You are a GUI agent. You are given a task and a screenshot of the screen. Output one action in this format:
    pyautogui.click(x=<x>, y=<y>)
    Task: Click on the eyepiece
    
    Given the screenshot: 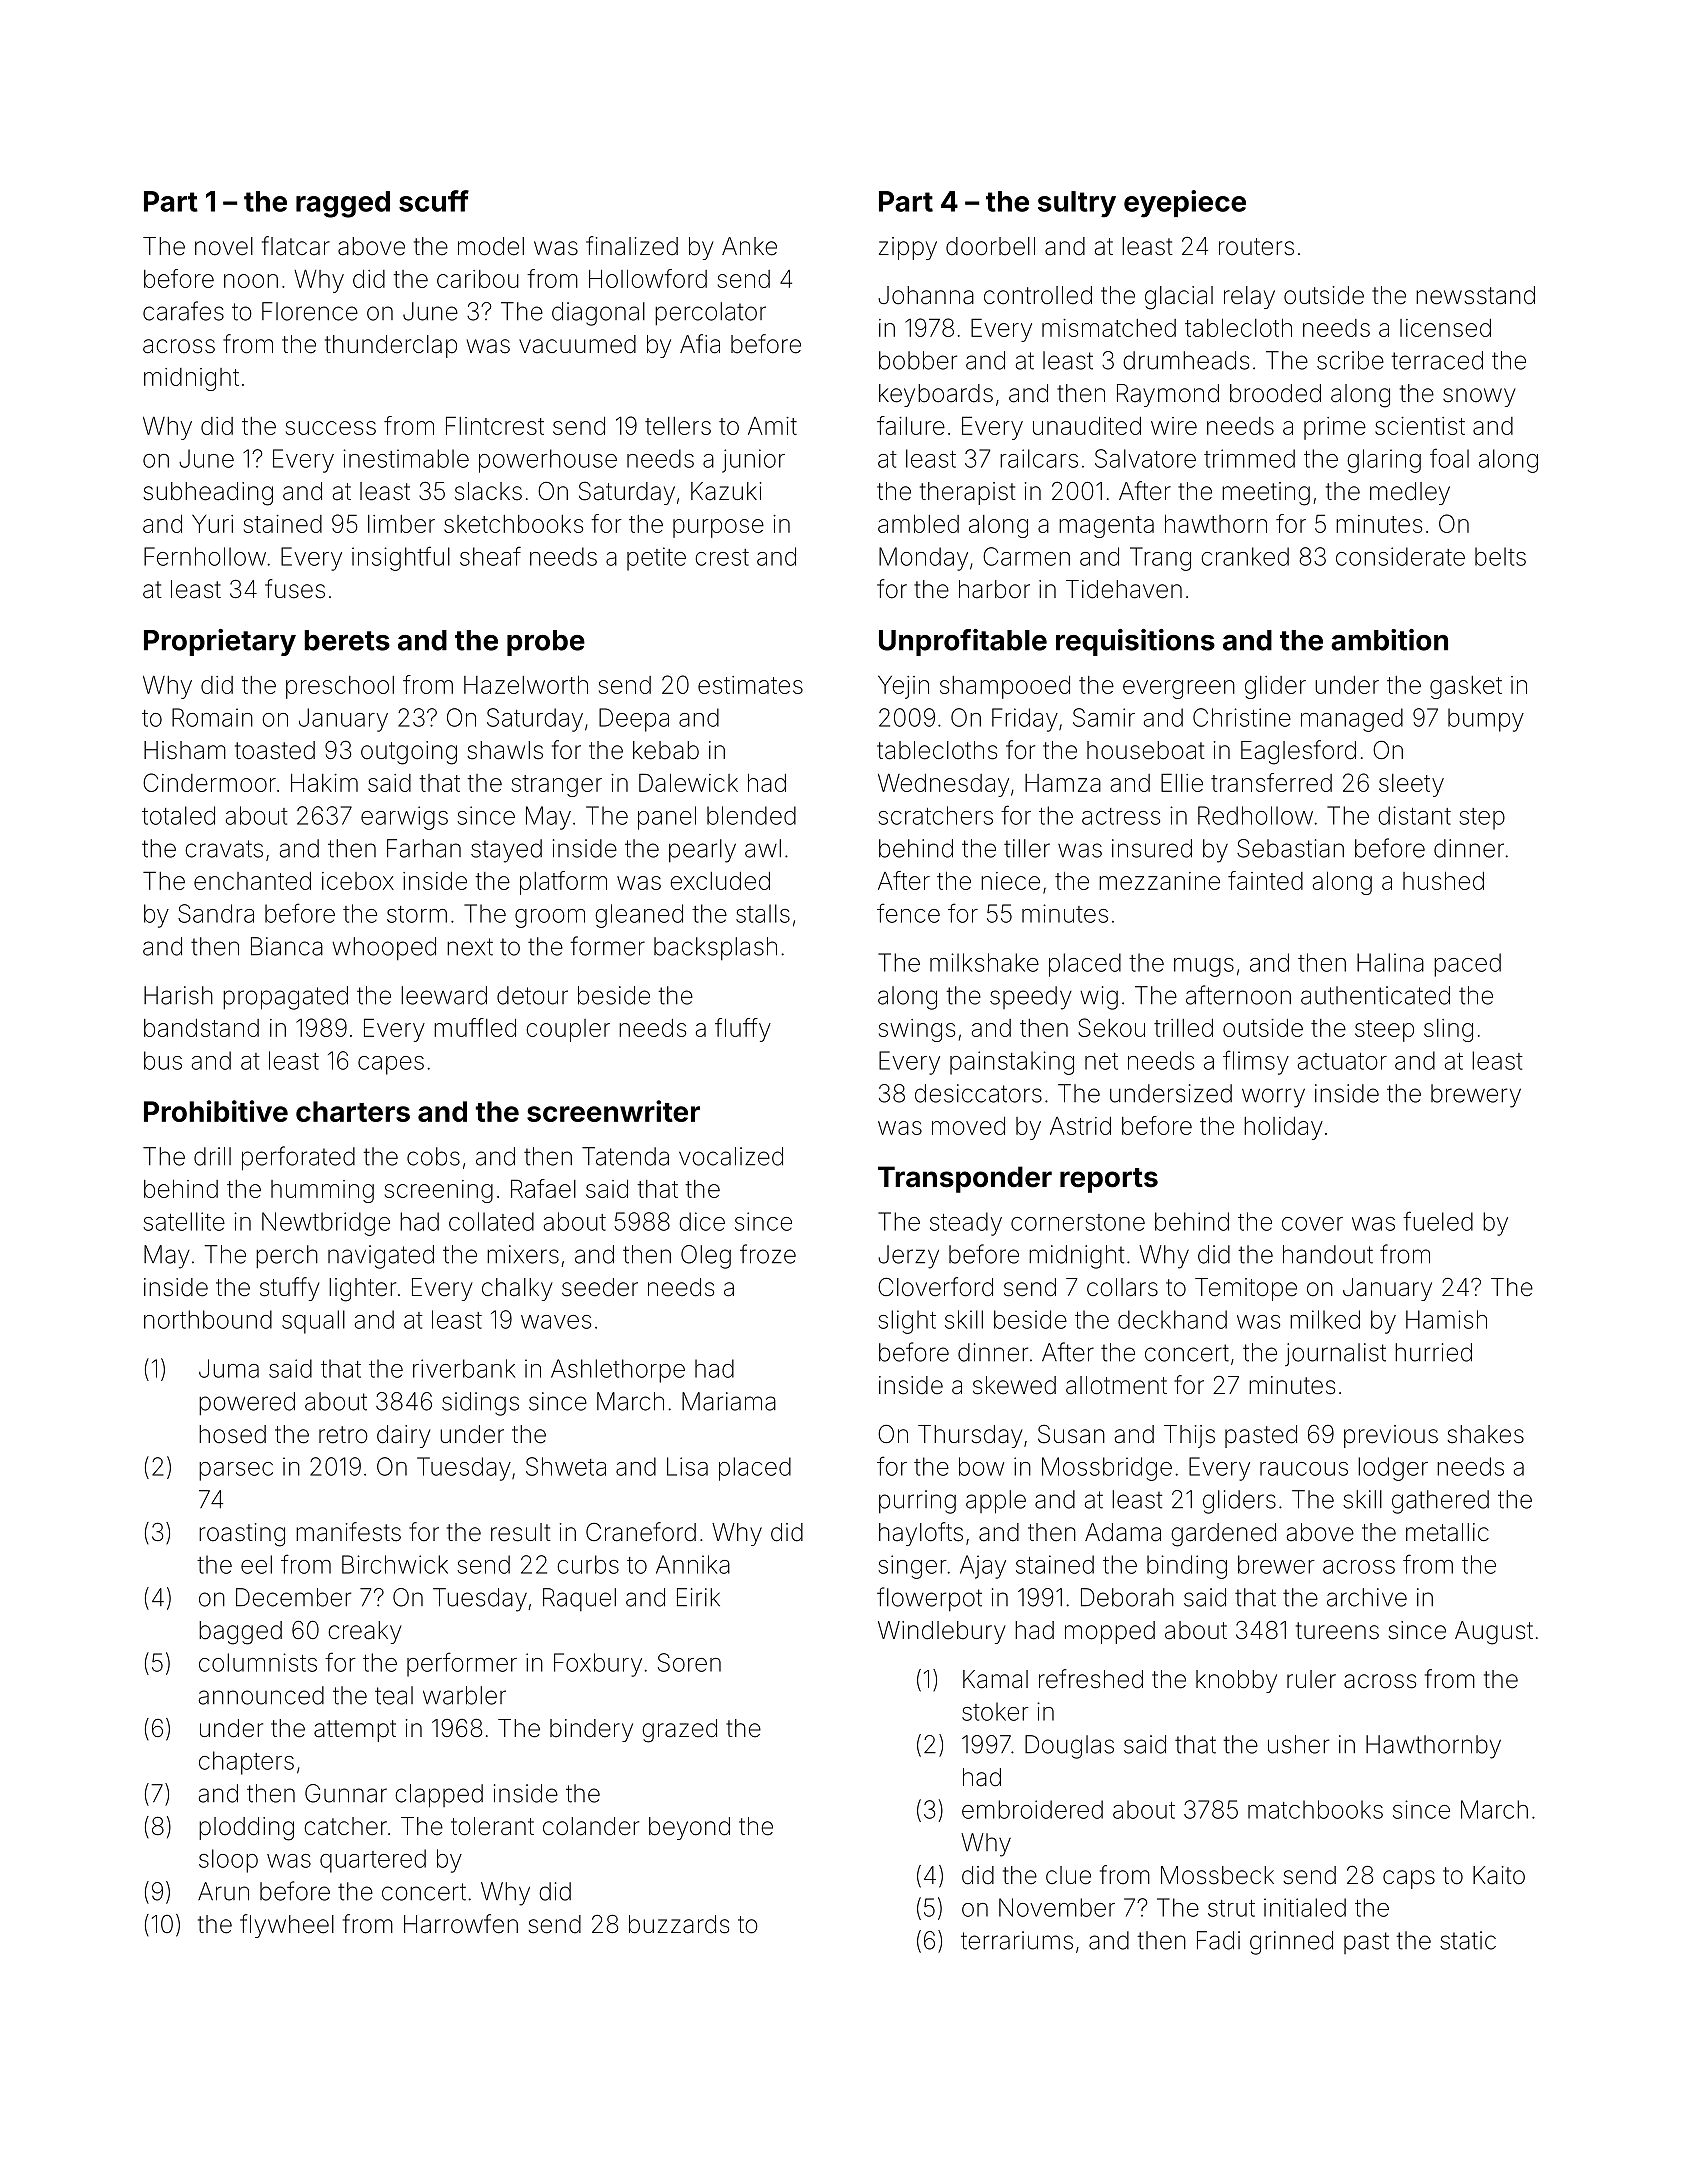 What is the action you would take?
    pyautogui.click(x=1185, y=204)
